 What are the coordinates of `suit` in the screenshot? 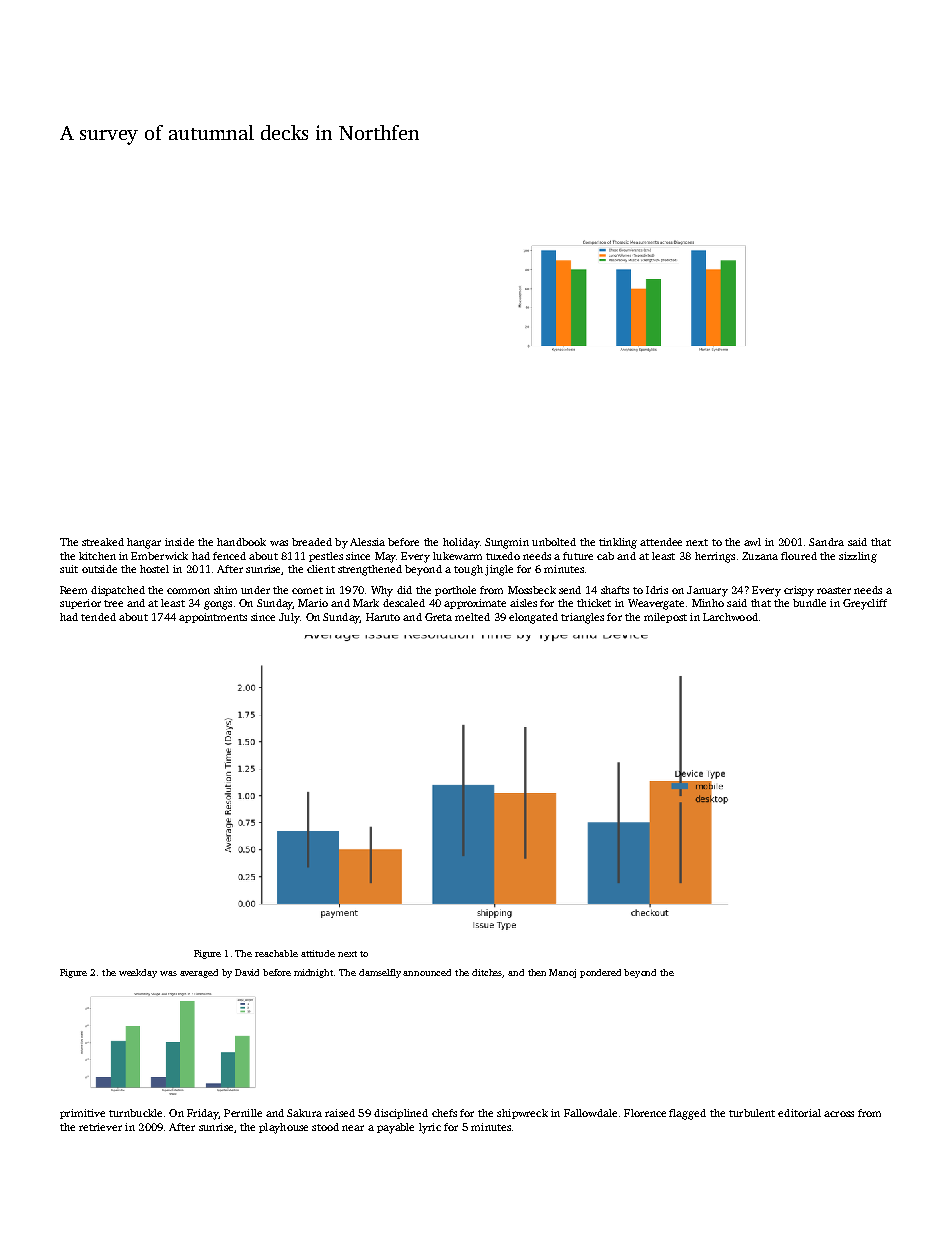 It's located at (69, 569).
